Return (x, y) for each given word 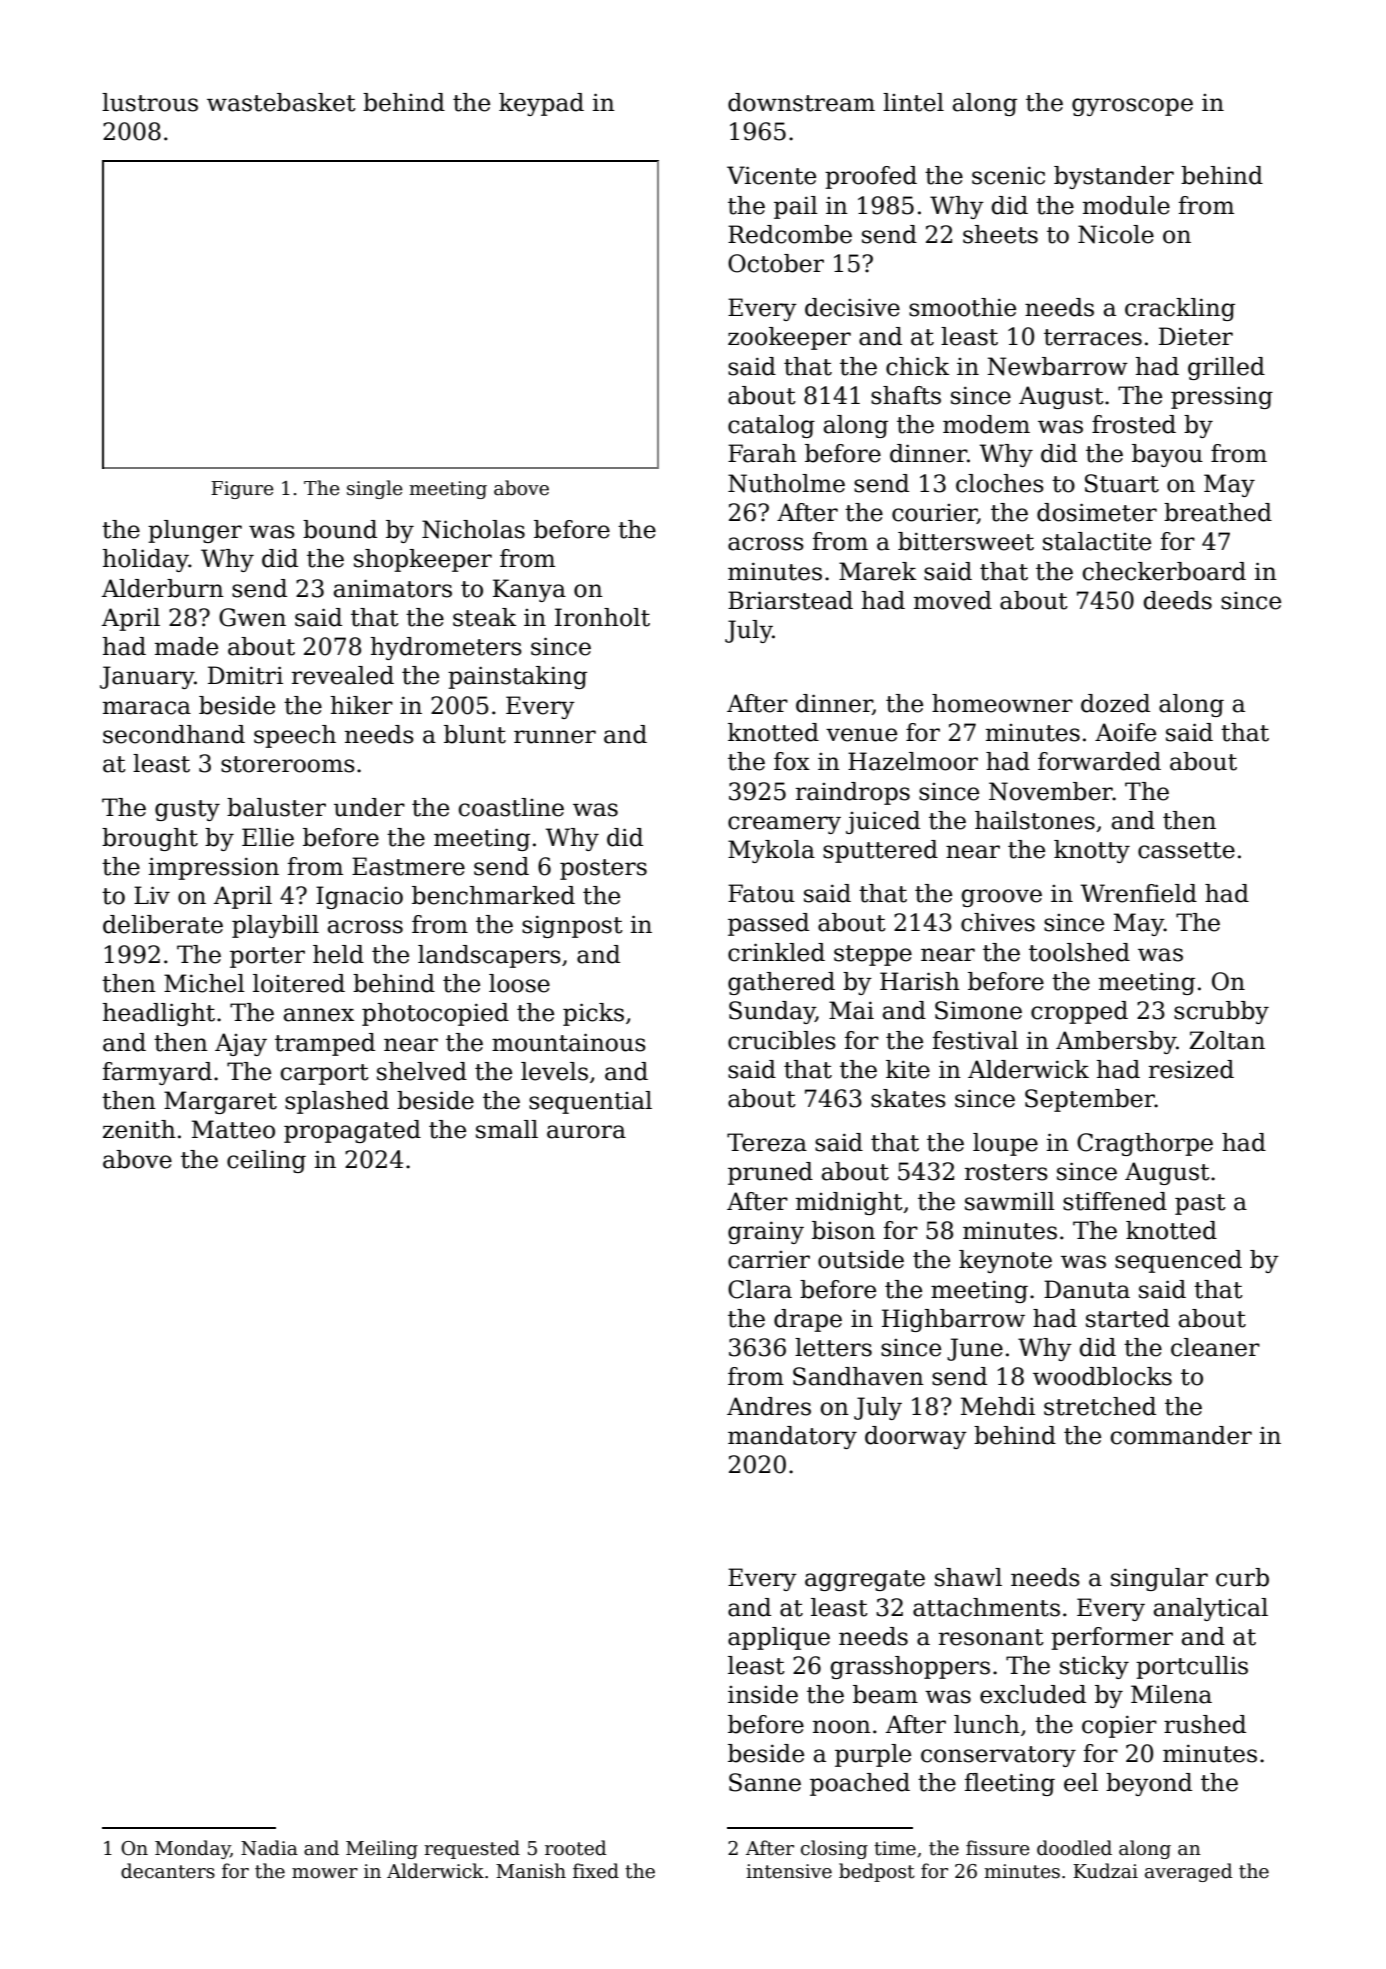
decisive (852, 307)
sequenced (1178, 1261)
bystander (1114, 177)
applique (779, 1638)
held (338, 954)
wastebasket (281, 102)
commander (1181, 1435)
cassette (1186, 850)
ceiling (266, 1161)
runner (555, 737)
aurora (586, 1132)
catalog (771, 426)
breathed (1218, 512)
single (375, 489)
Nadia (269, 1848)
